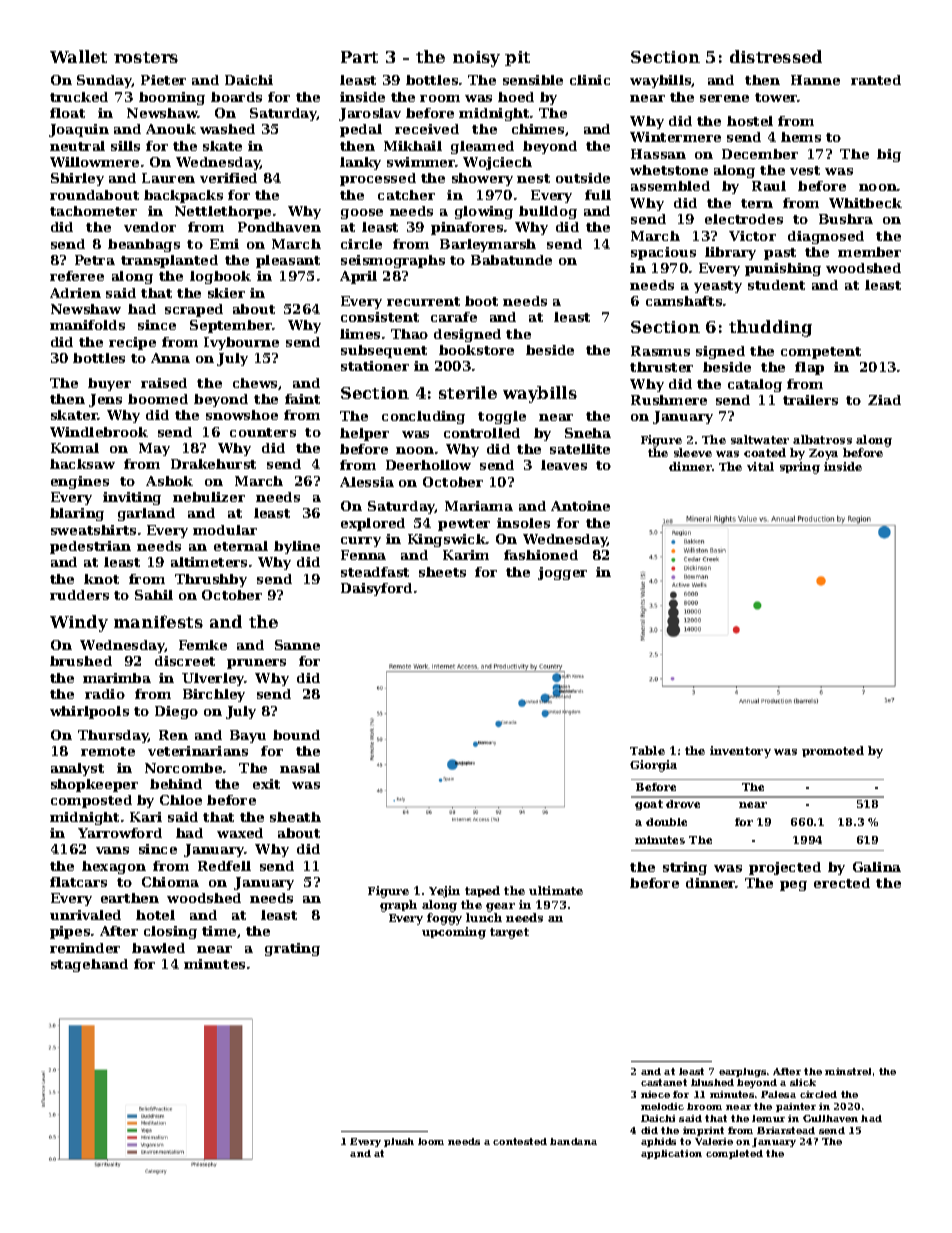  What do you see at coordinates (520, 1141) in the page?
I see `contested` at bounding box center [520, 1141].
